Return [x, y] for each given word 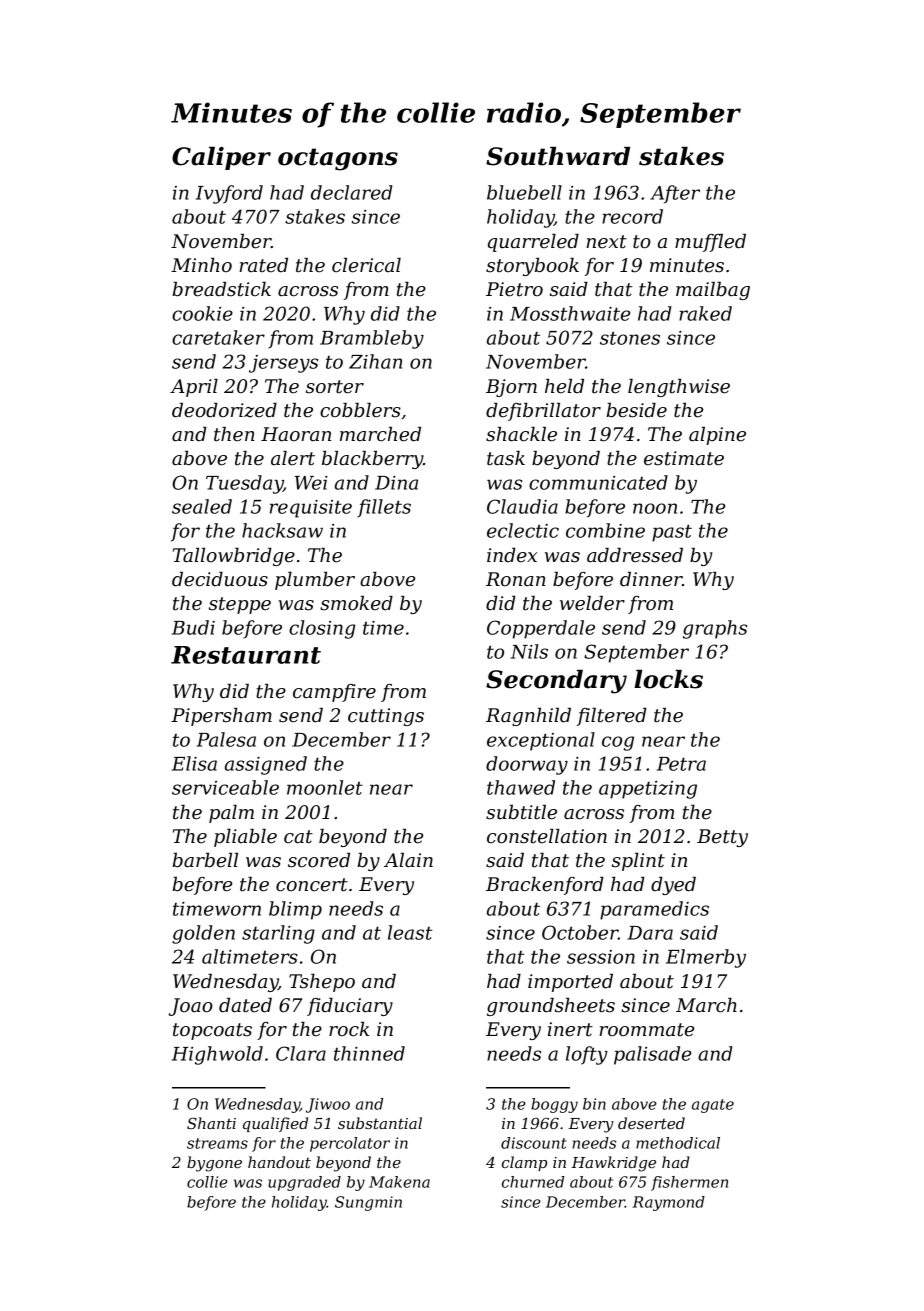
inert [570, 1029]
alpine [717, 436]
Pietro [514, 289]
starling [278, 934]
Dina [396, 483]
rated [263, 265]
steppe [240, 605]
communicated [598, 482]
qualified [275, 1124]
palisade [652, 1055]
